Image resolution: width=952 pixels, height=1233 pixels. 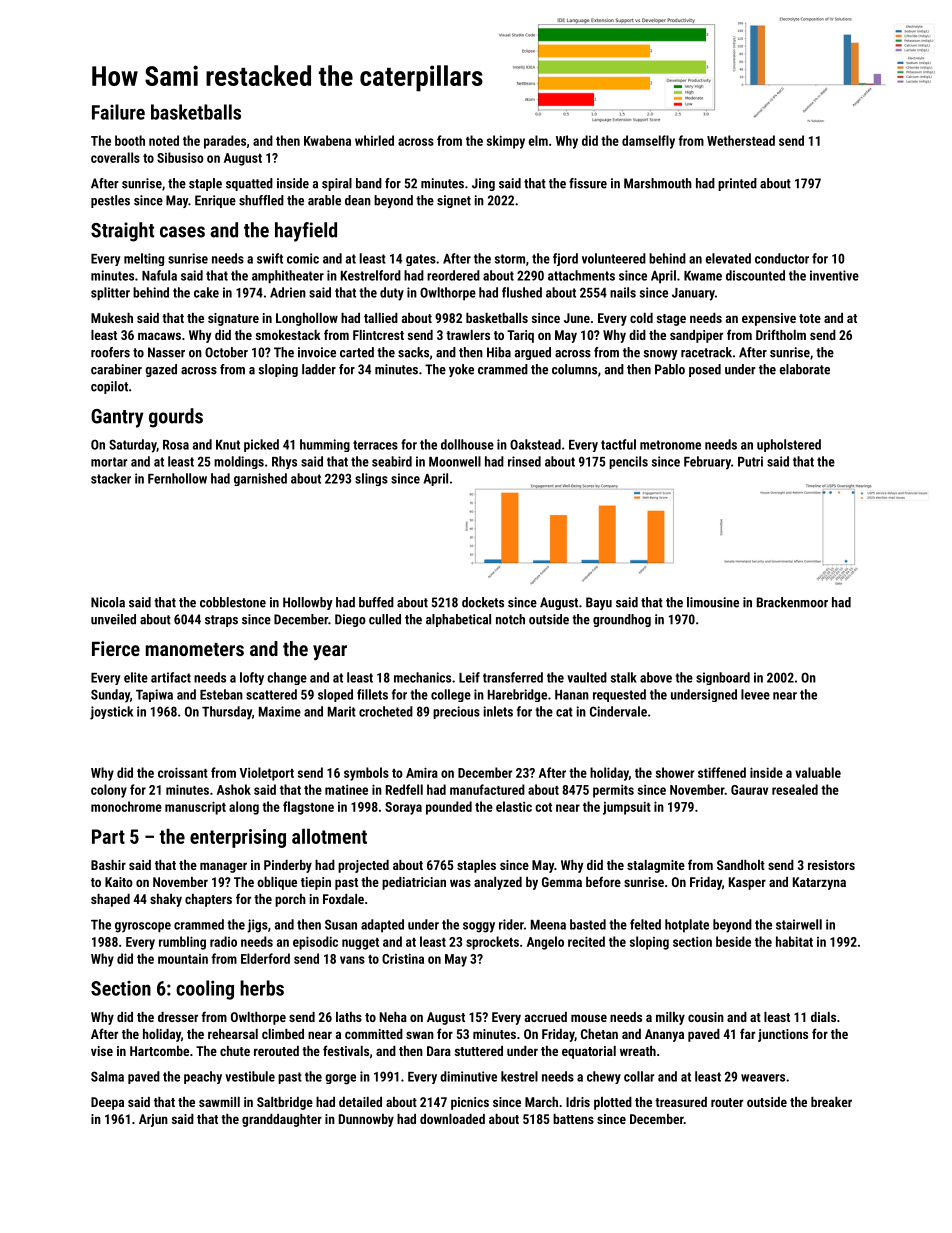 I want to click on Brackenmoor, so click(x=792, y=602).
